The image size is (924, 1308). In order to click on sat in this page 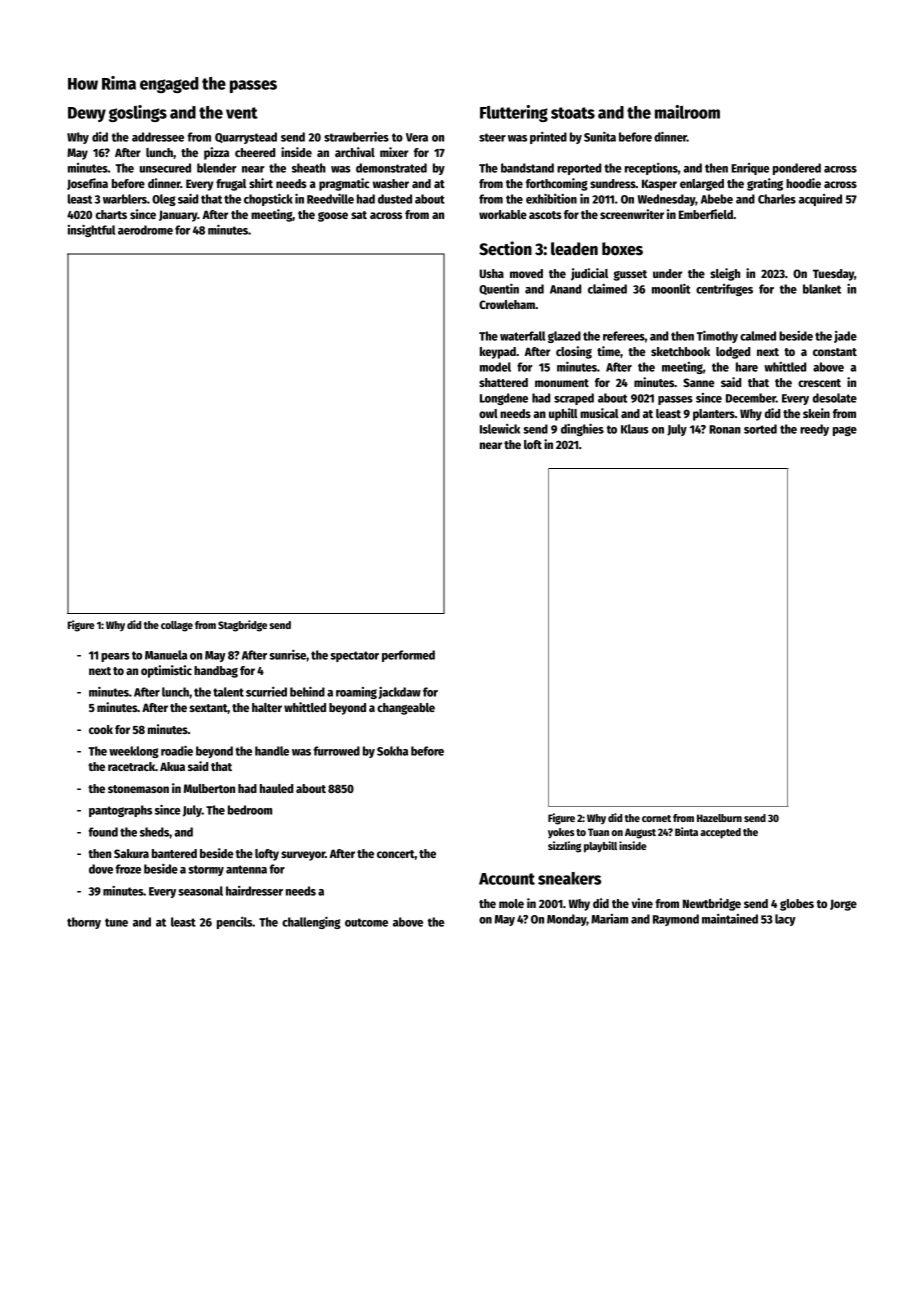, I will do `click(359, 215)`.
